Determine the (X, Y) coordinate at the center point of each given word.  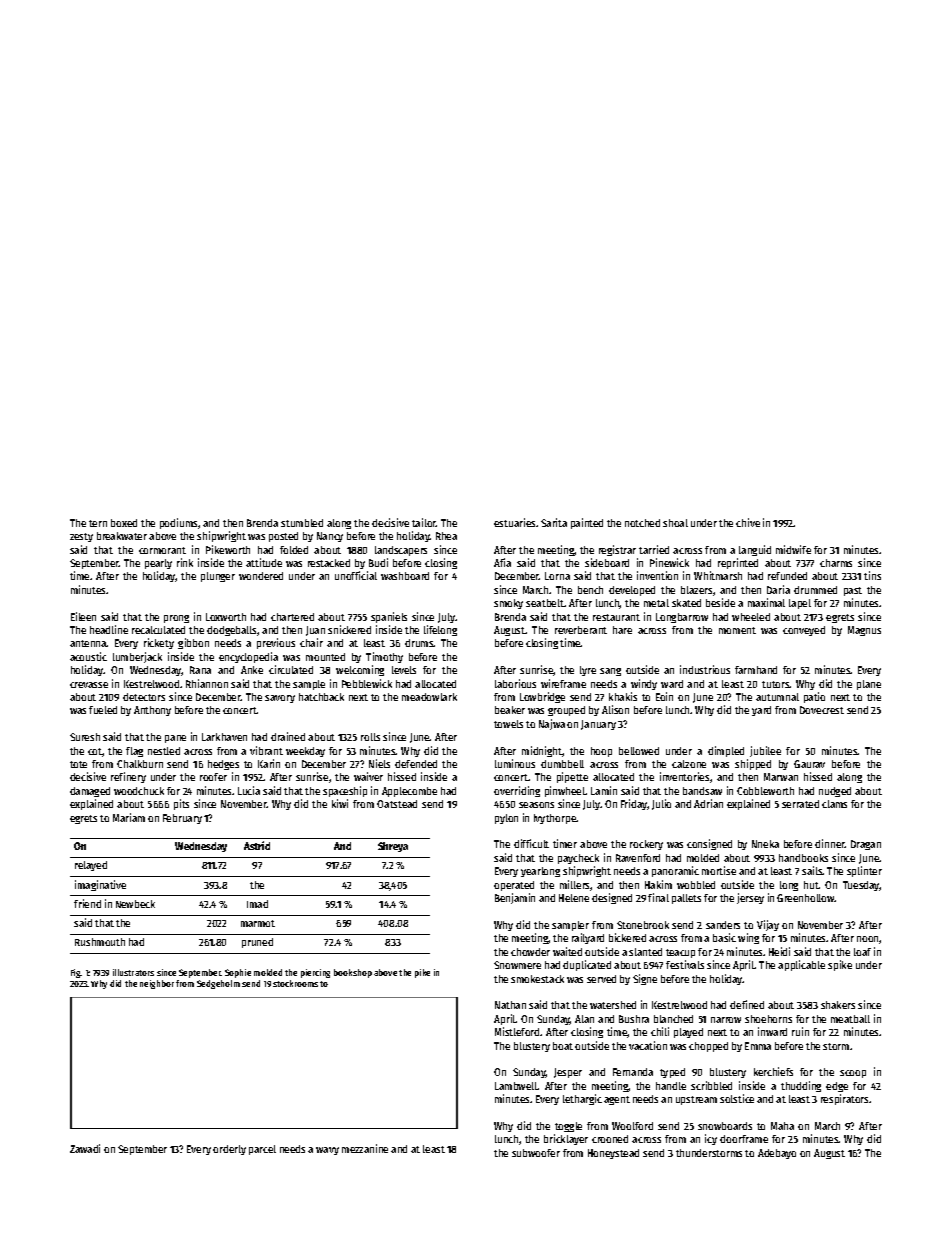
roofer (213, 777)
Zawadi (85, 1148)
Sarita (554, 522)
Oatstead (397, 804)
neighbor (157, 984)
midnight (542, 751)
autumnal (777, 697)
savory (280, 699)
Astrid (257, 845)
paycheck (578, 859)
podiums (178, 523)
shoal (675, 523)
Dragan (866, 845)
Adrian (708, 803)
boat (563, 1046)
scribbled (711, 1085)
